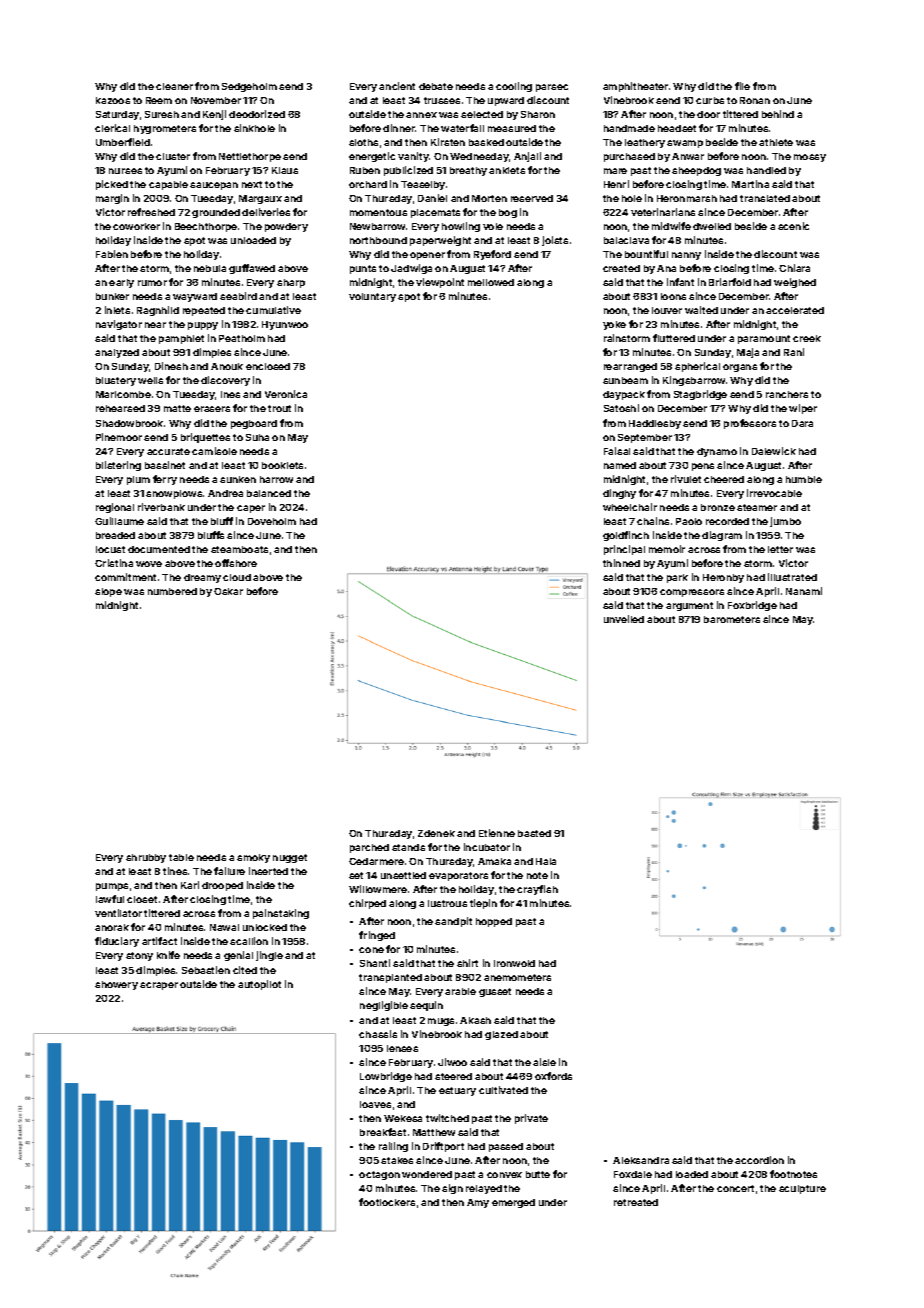  Describe the element at coordinates (206, 227) in the page. I see `Beechthorpe` at that location.
